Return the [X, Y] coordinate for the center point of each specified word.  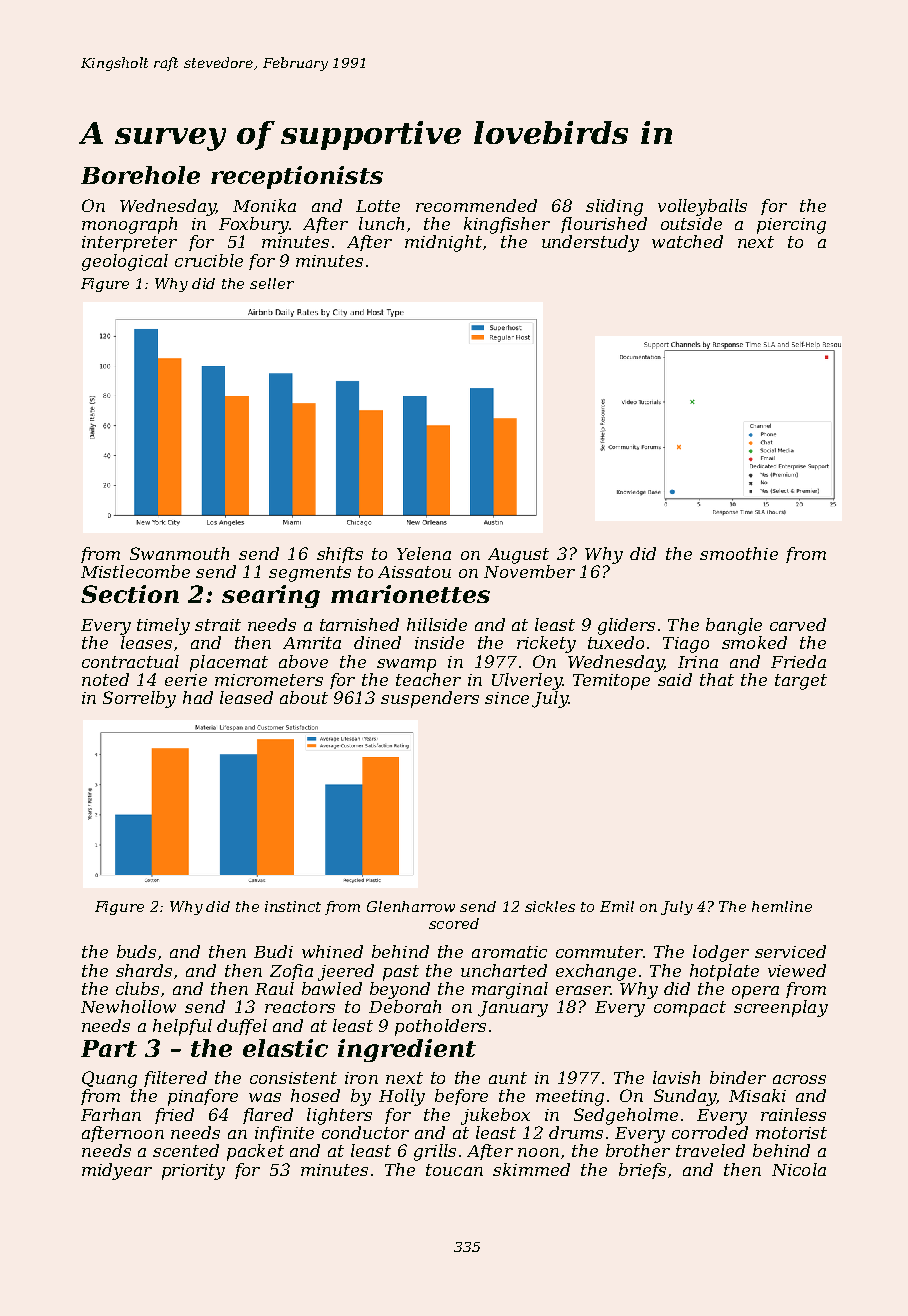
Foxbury [254, 225]
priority [193, 1172]
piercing [791, 226]
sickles [550, 906]
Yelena [424, 553]
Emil [617, 906]
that [717, 679]
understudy [590, 243]
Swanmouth [179, 553]
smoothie [739, 553]
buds [136, 951]
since [507, 698]
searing [271, 596]
